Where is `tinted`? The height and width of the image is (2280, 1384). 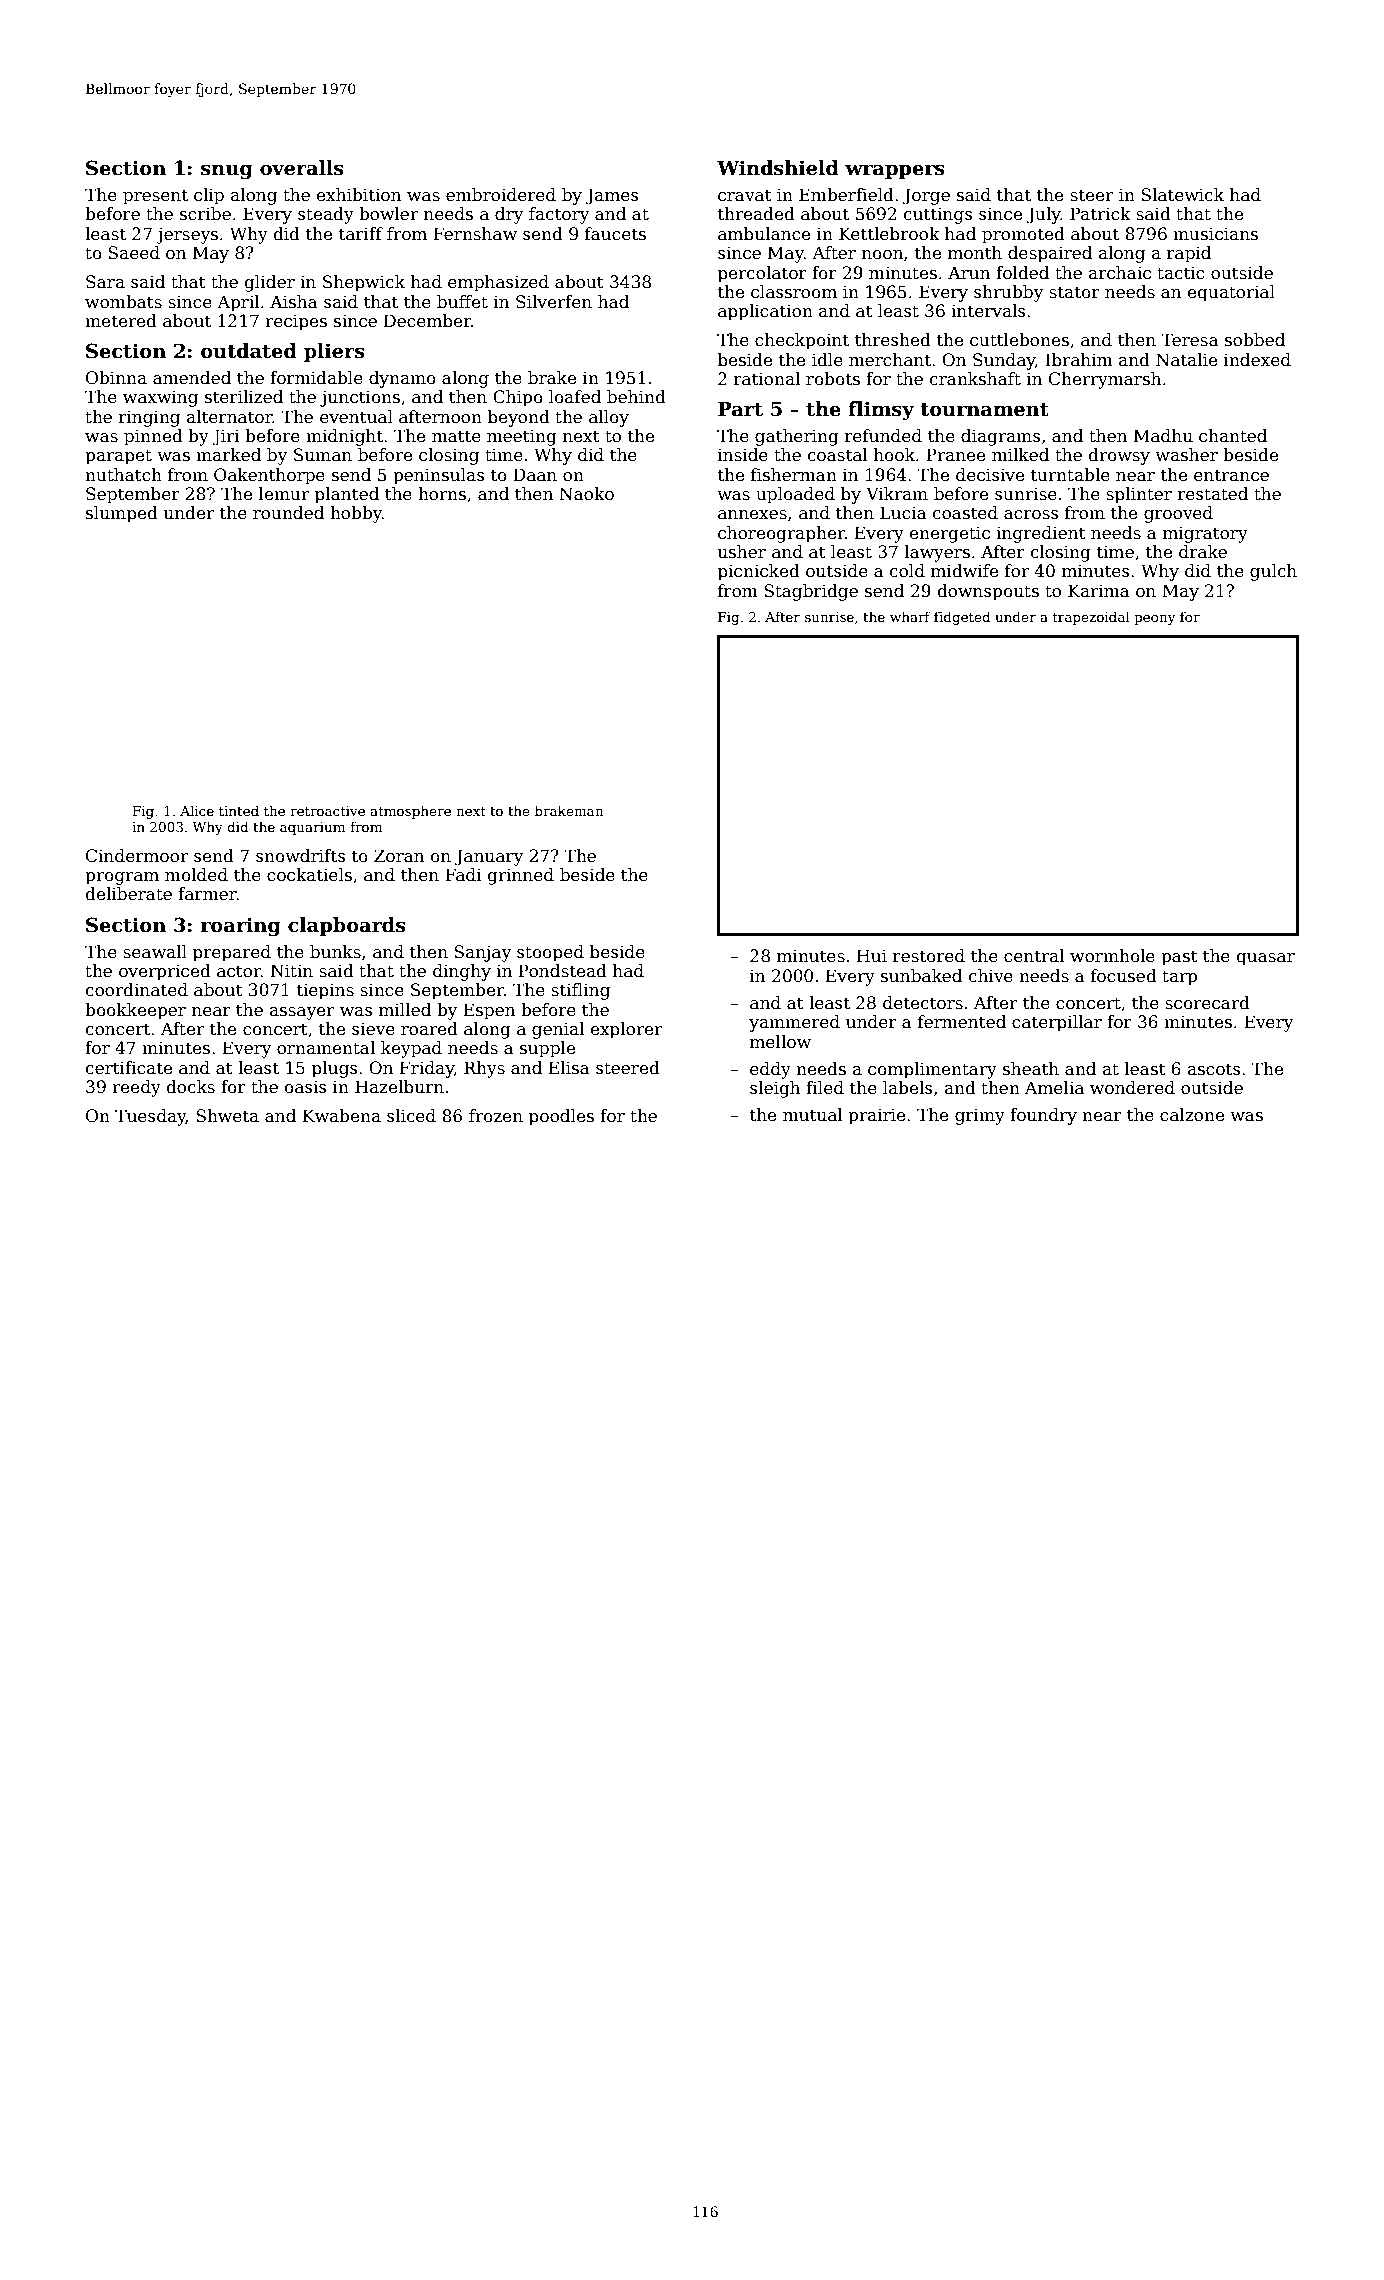
tinted is located at coordinates (239, 810).
